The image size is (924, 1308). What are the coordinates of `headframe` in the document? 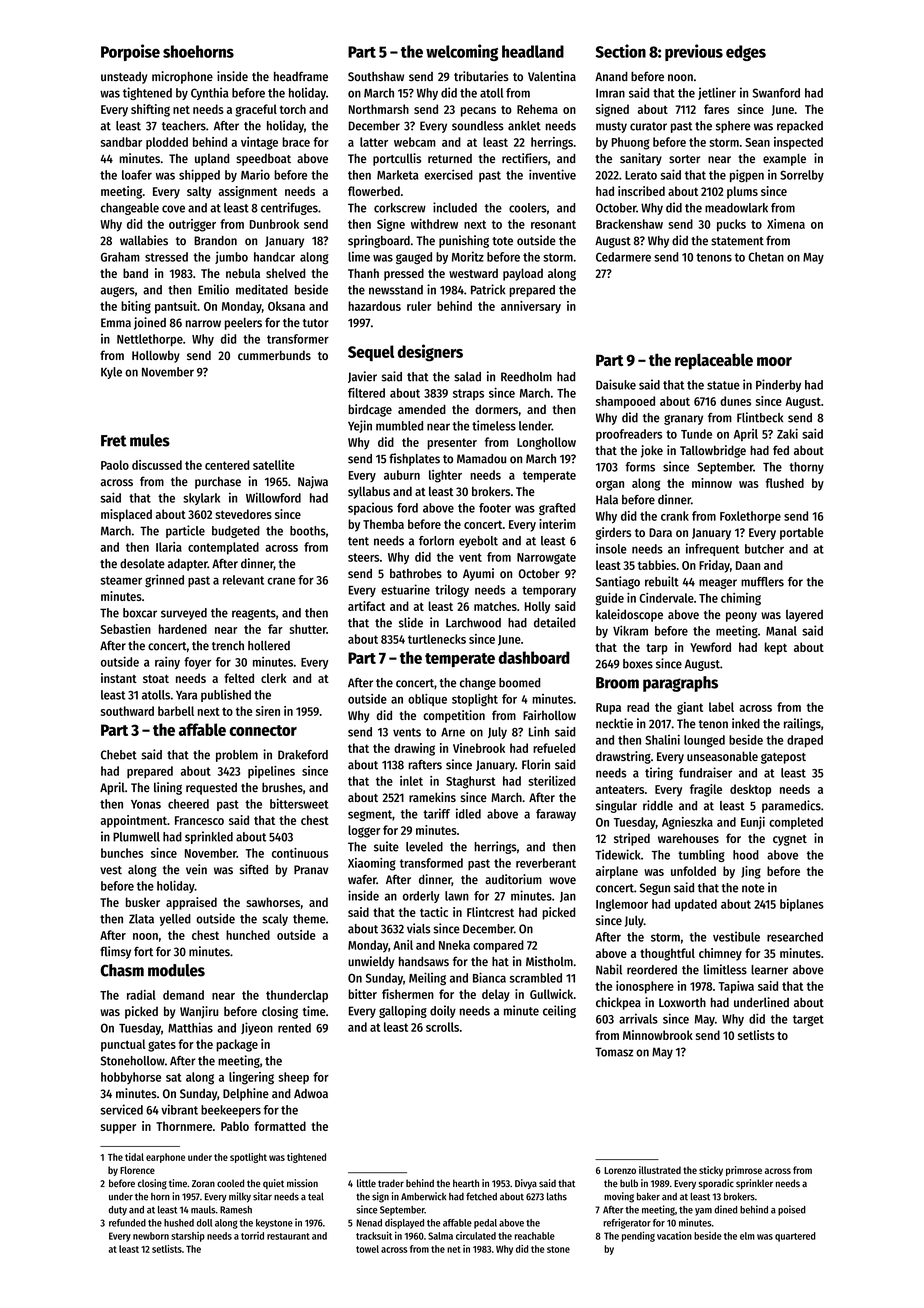 It's located at (301, 76).
